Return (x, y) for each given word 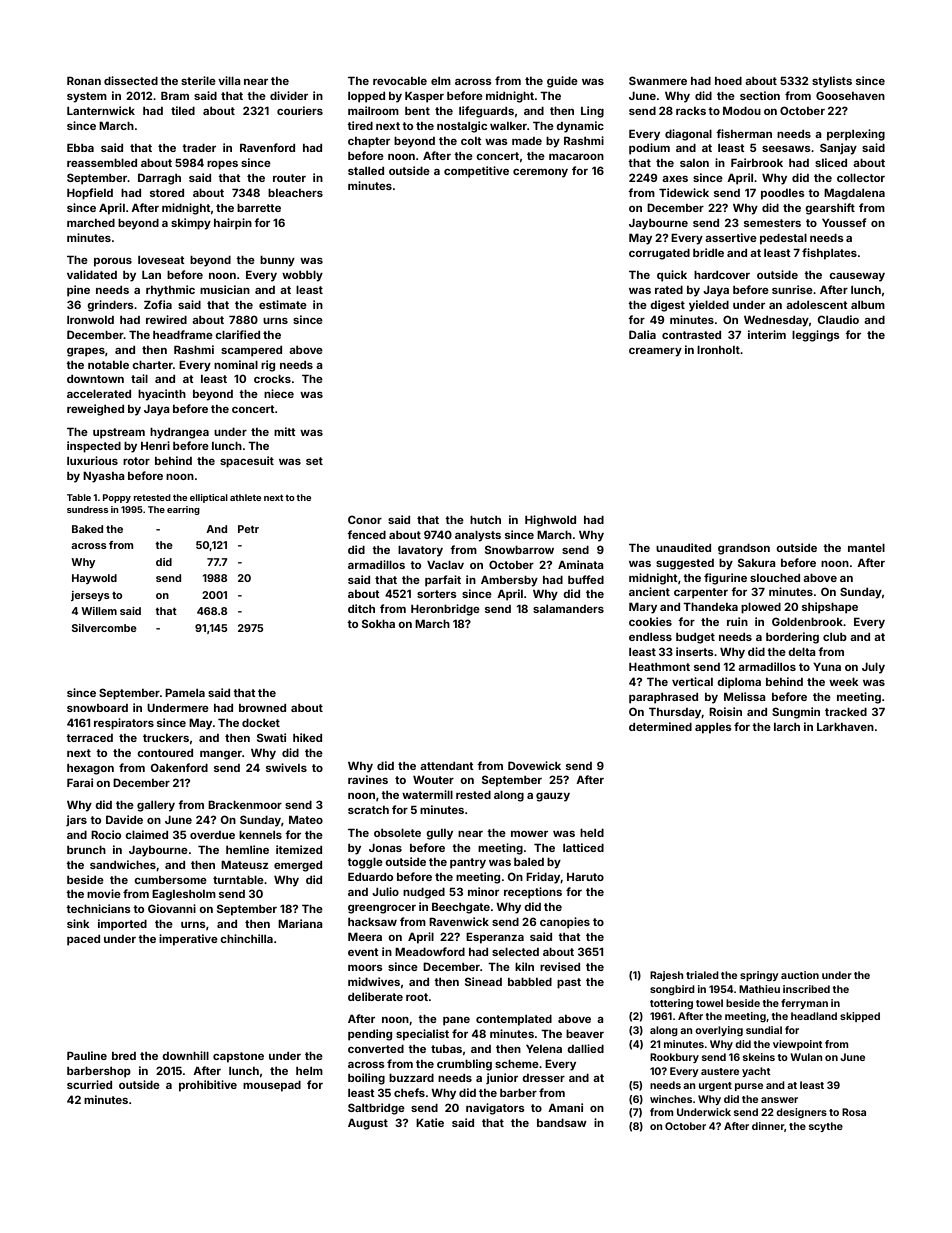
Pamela (185, 692)
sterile (198, 80)
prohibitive (208, 1086)
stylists (832, 82)
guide (562, 82)
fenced (366, 534)
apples (713, 728)
